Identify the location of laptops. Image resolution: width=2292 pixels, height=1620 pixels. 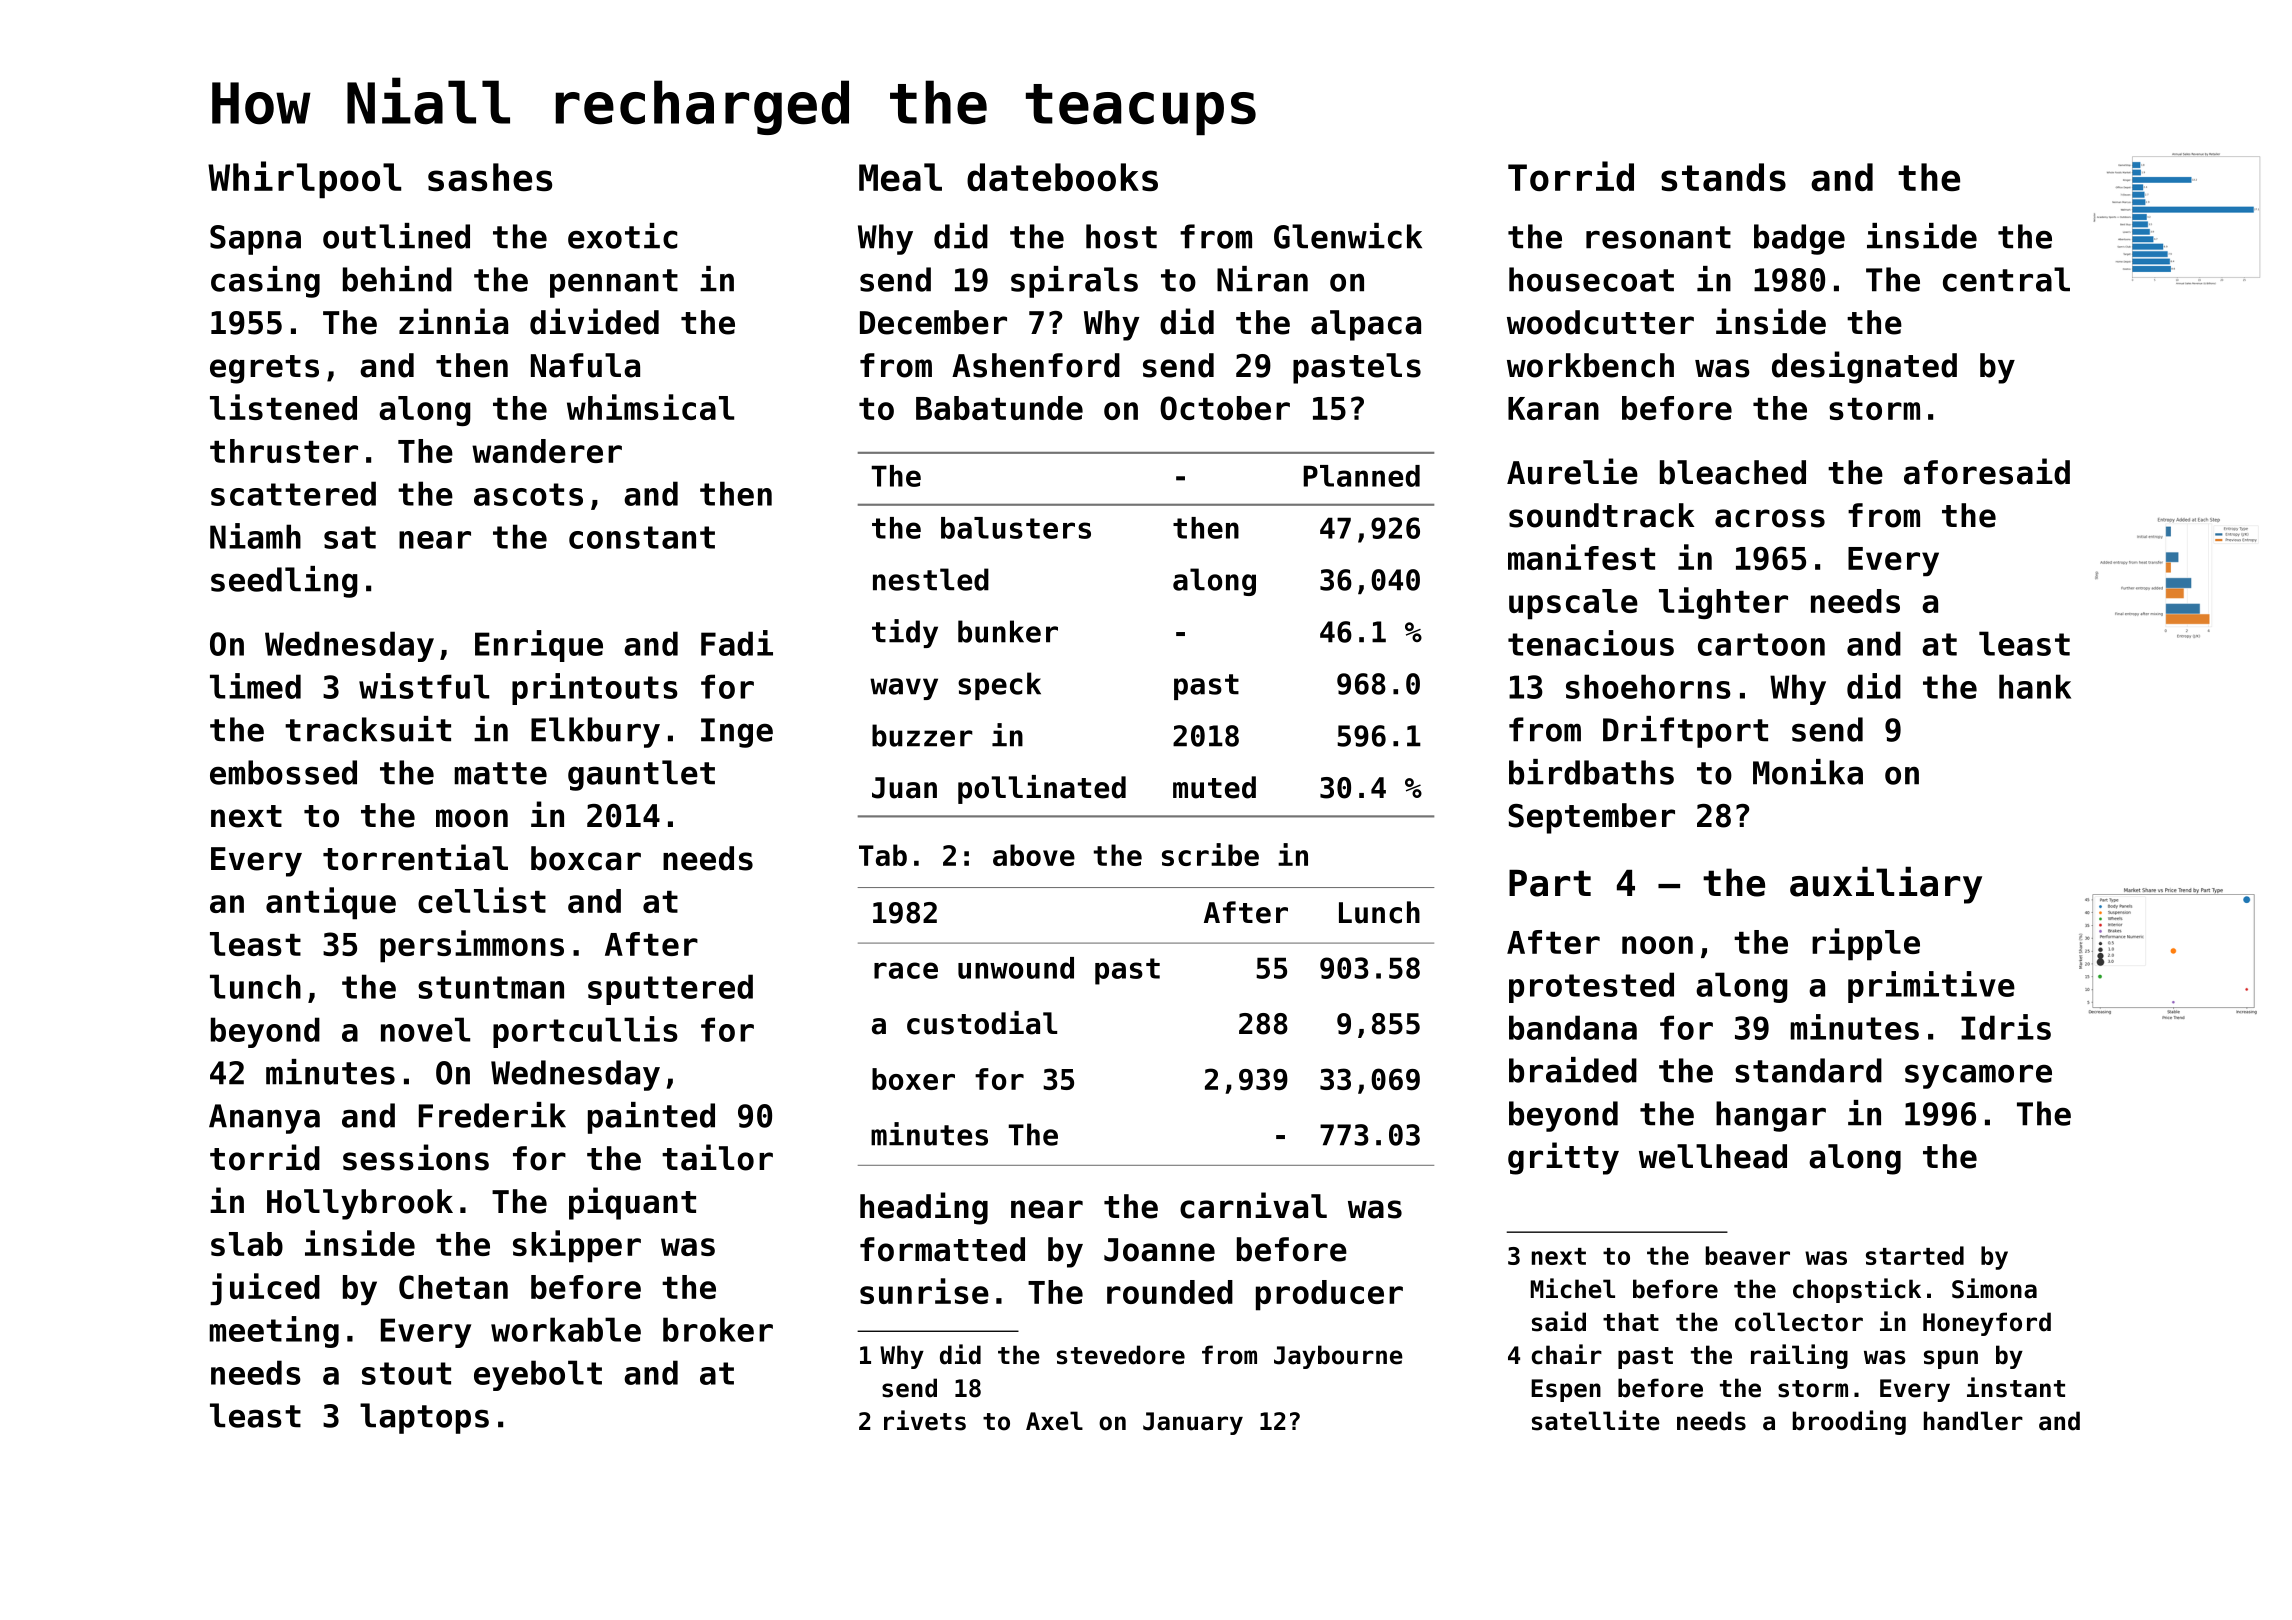
(424, 1418).
